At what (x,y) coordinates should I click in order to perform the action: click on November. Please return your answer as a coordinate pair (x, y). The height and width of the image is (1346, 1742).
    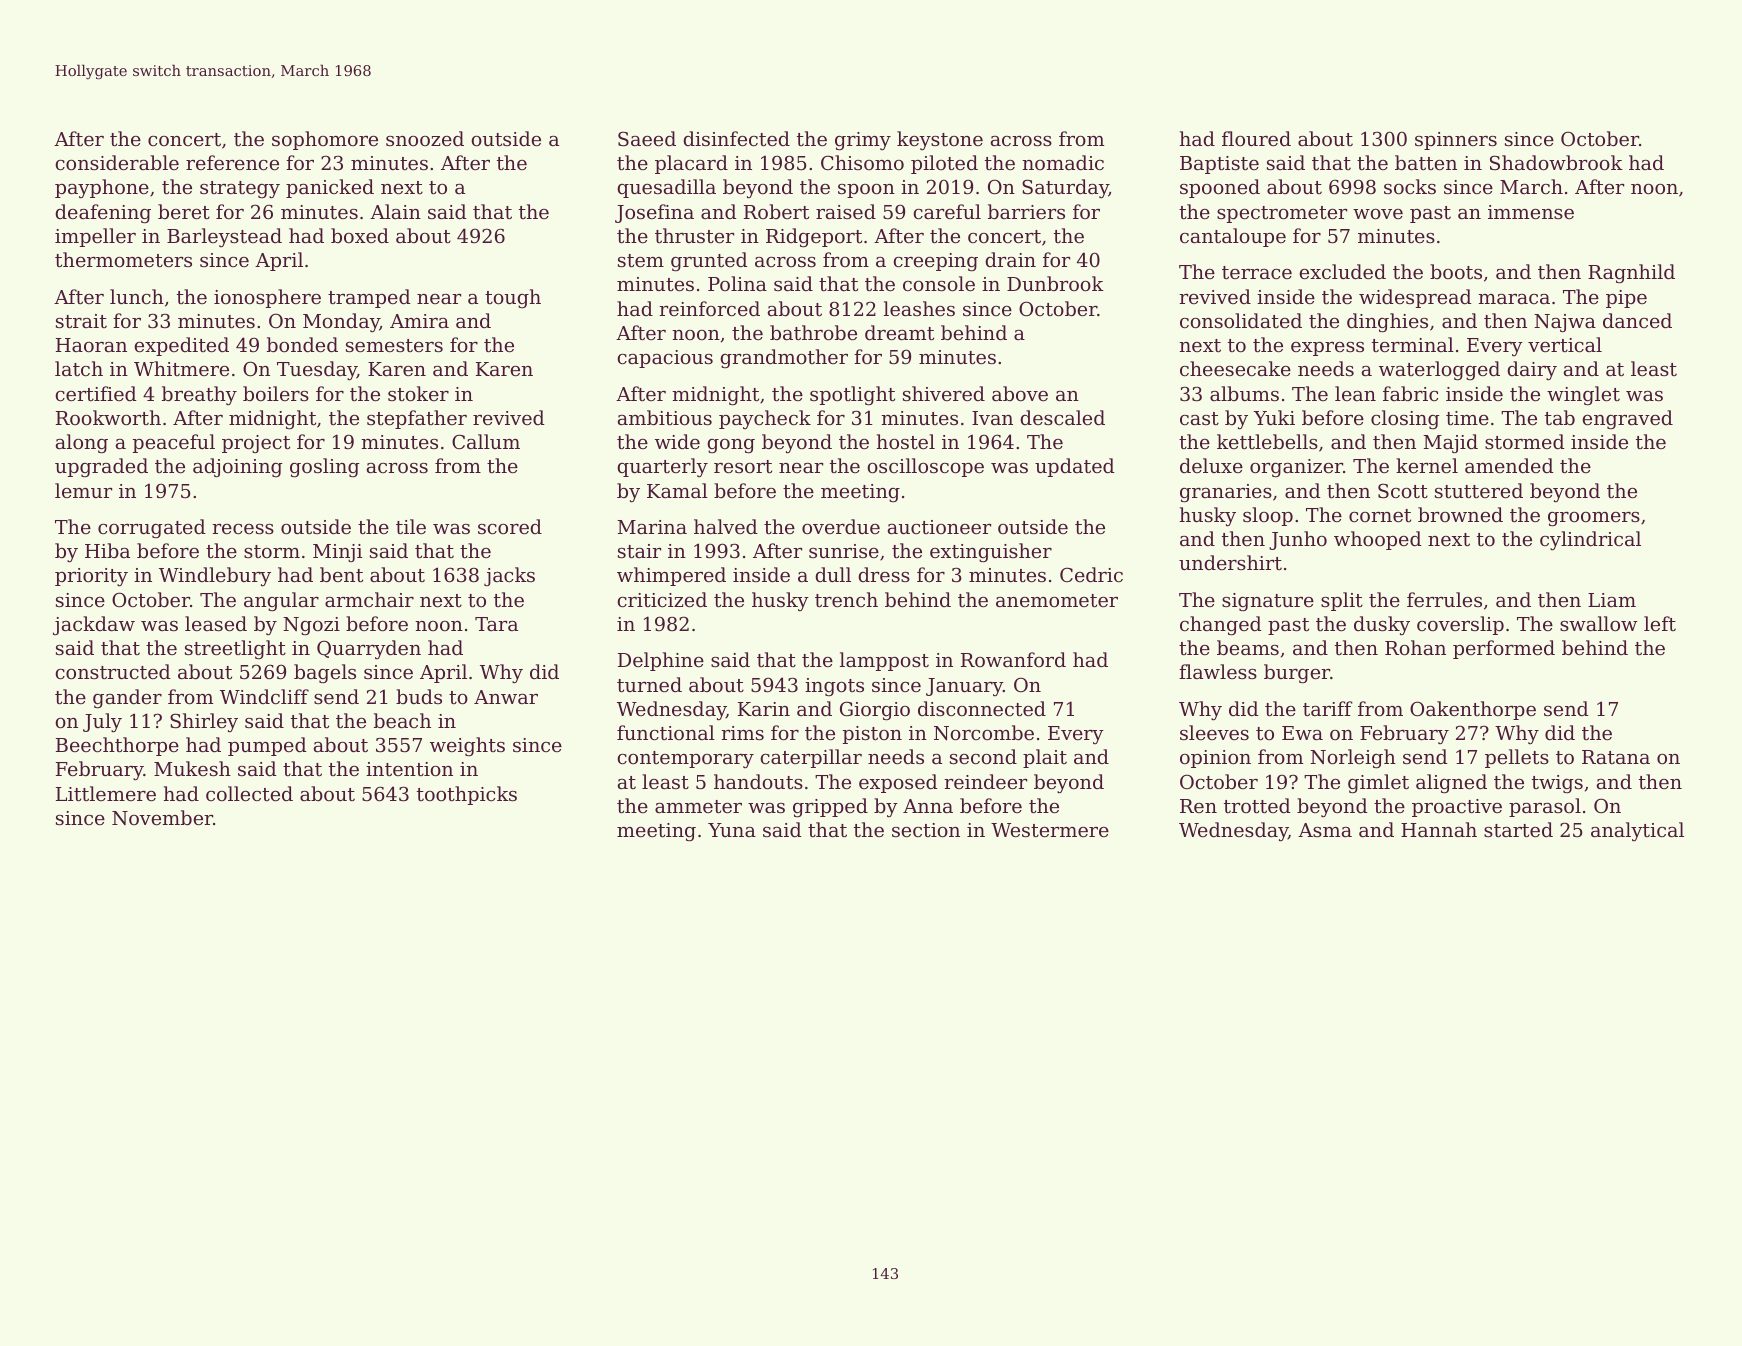
    Looking at the image, I should click on (162, 817).
